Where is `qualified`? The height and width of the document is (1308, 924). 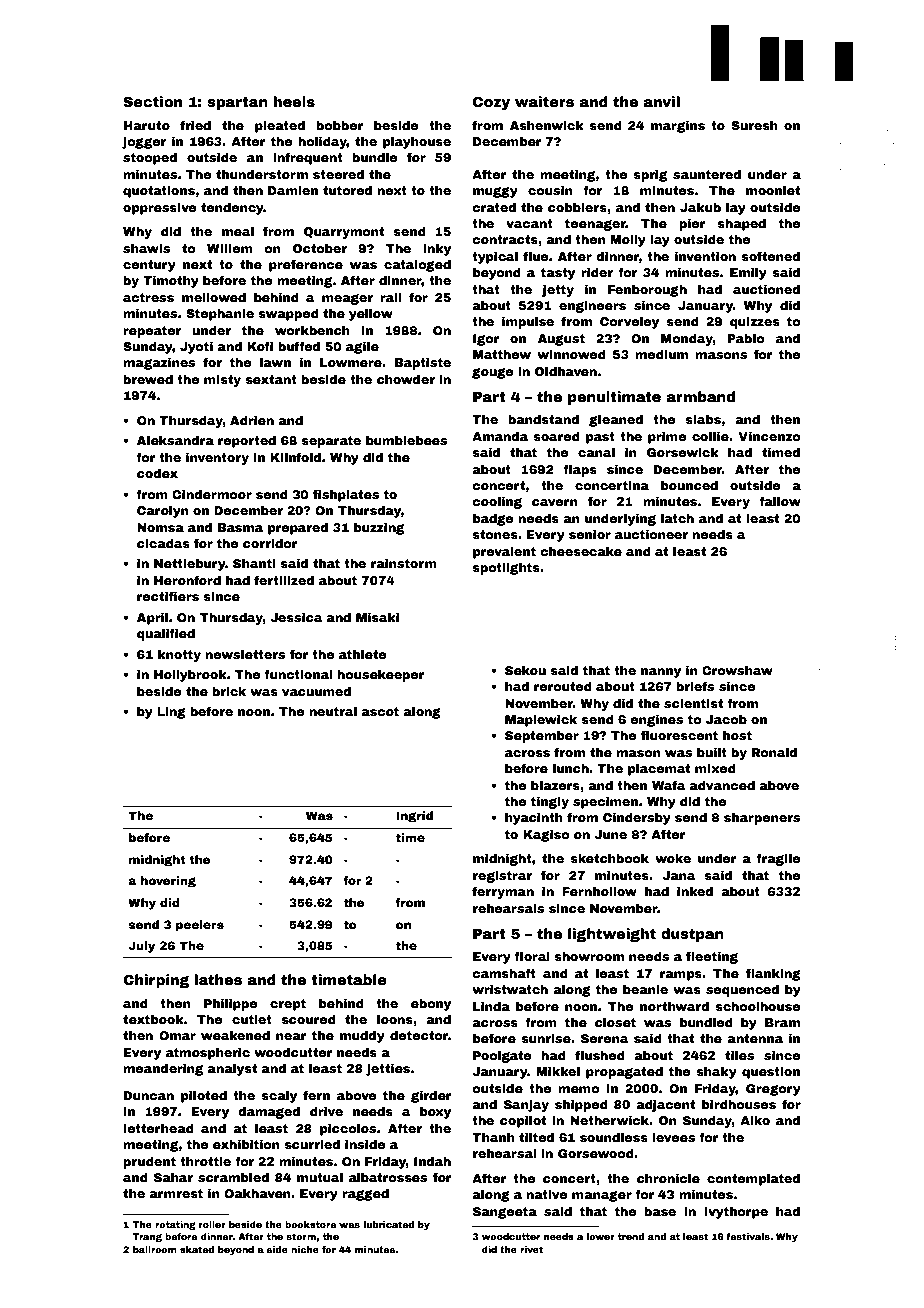
qualified is located at coordinates (166, 634).
